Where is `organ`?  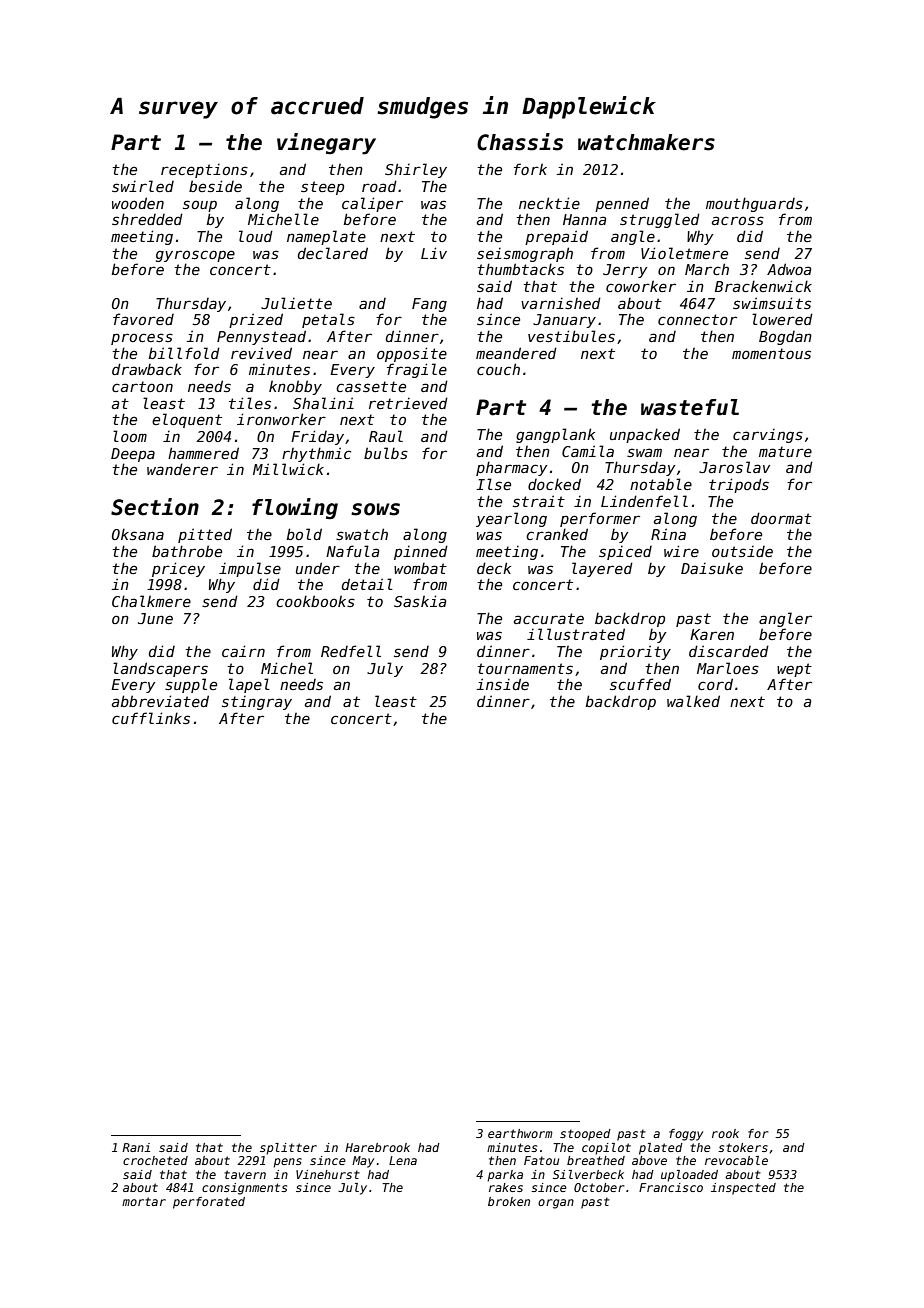
organ is located at coordinates (556, 1204).
